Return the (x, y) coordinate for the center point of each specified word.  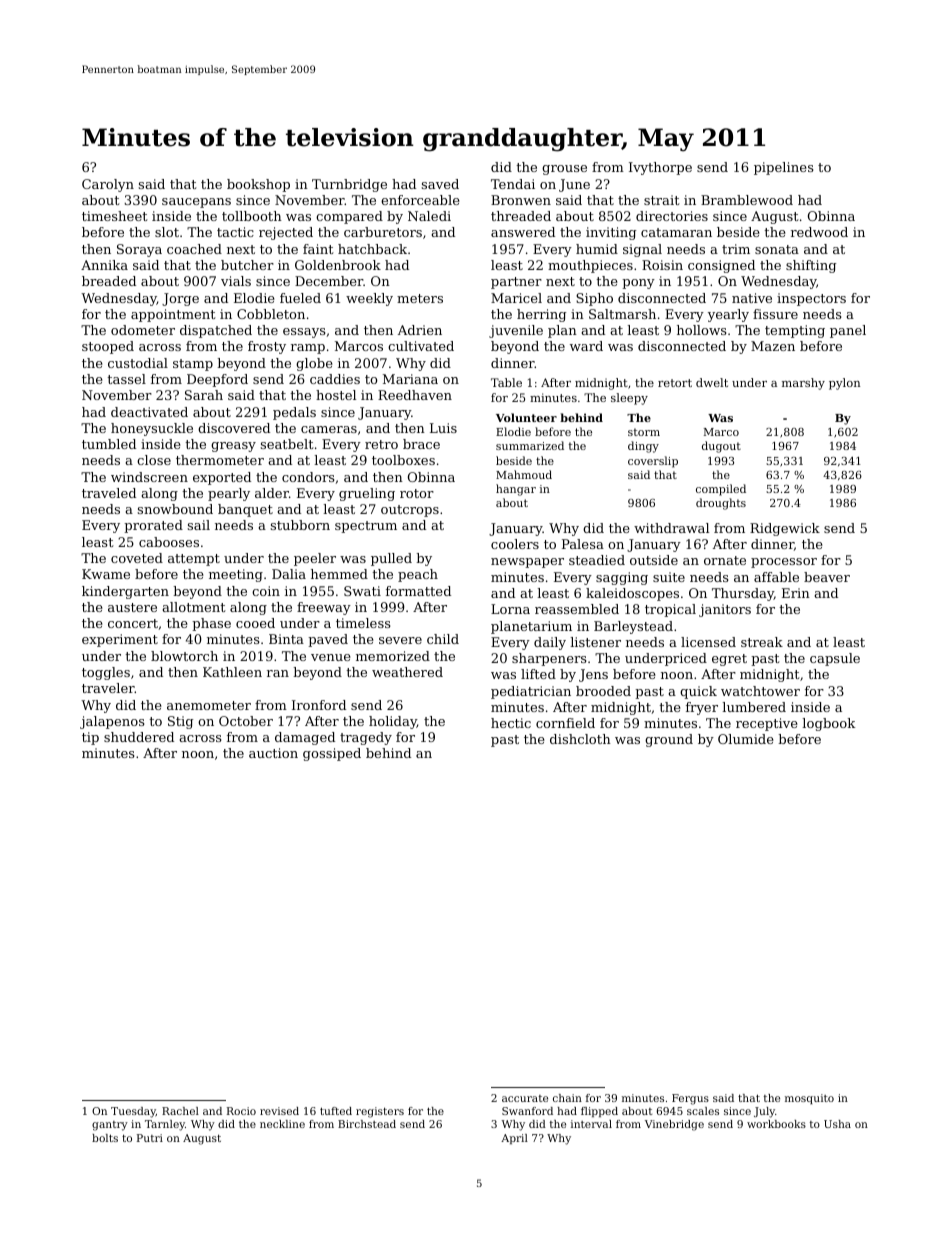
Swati (362, 591)
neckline (282, 1124)
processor (784, 563)
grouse (564, 170)
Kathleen (232, 672)
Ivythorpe (660, 168)
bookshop (258, 185)
